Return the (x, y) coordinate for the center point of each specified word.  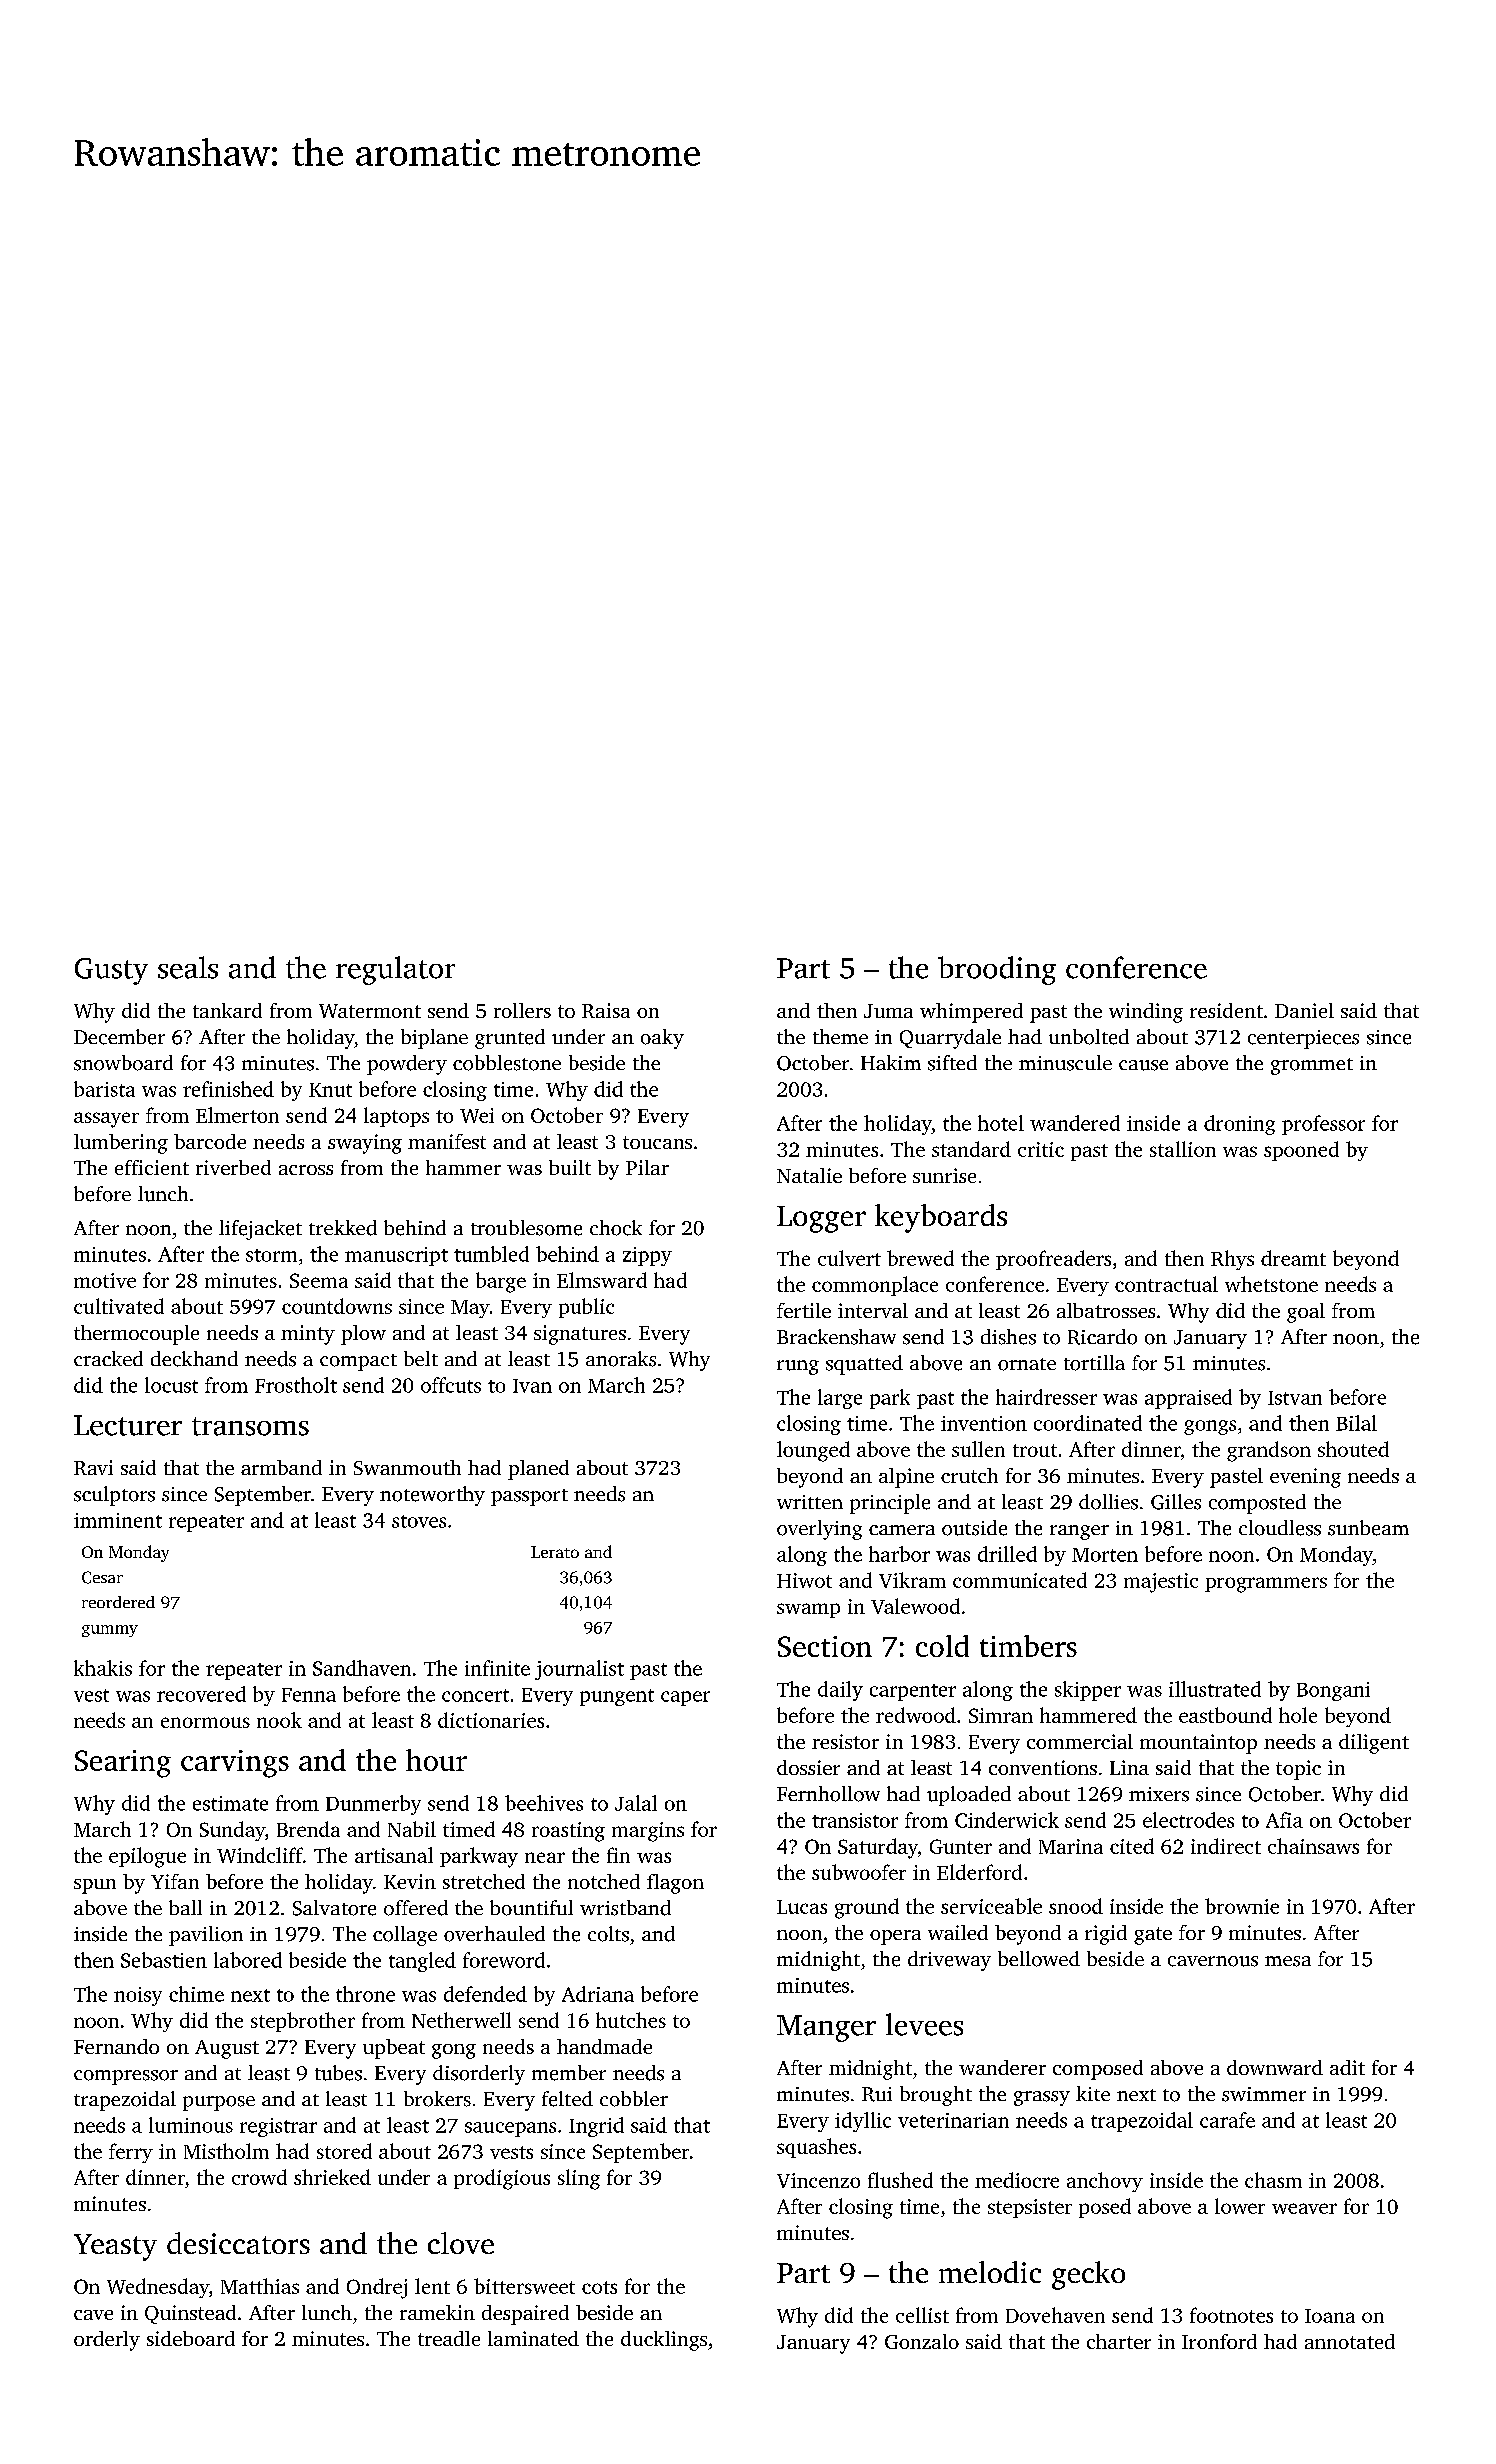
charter (1119, 2341)
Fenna (309, 1695)
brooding (997, 970)
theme (840, 1036)
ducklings (664, 2341)
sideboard (191, 2338)
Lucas (802, 1907)
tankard (227, 1010)
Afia (1284, 1820)
